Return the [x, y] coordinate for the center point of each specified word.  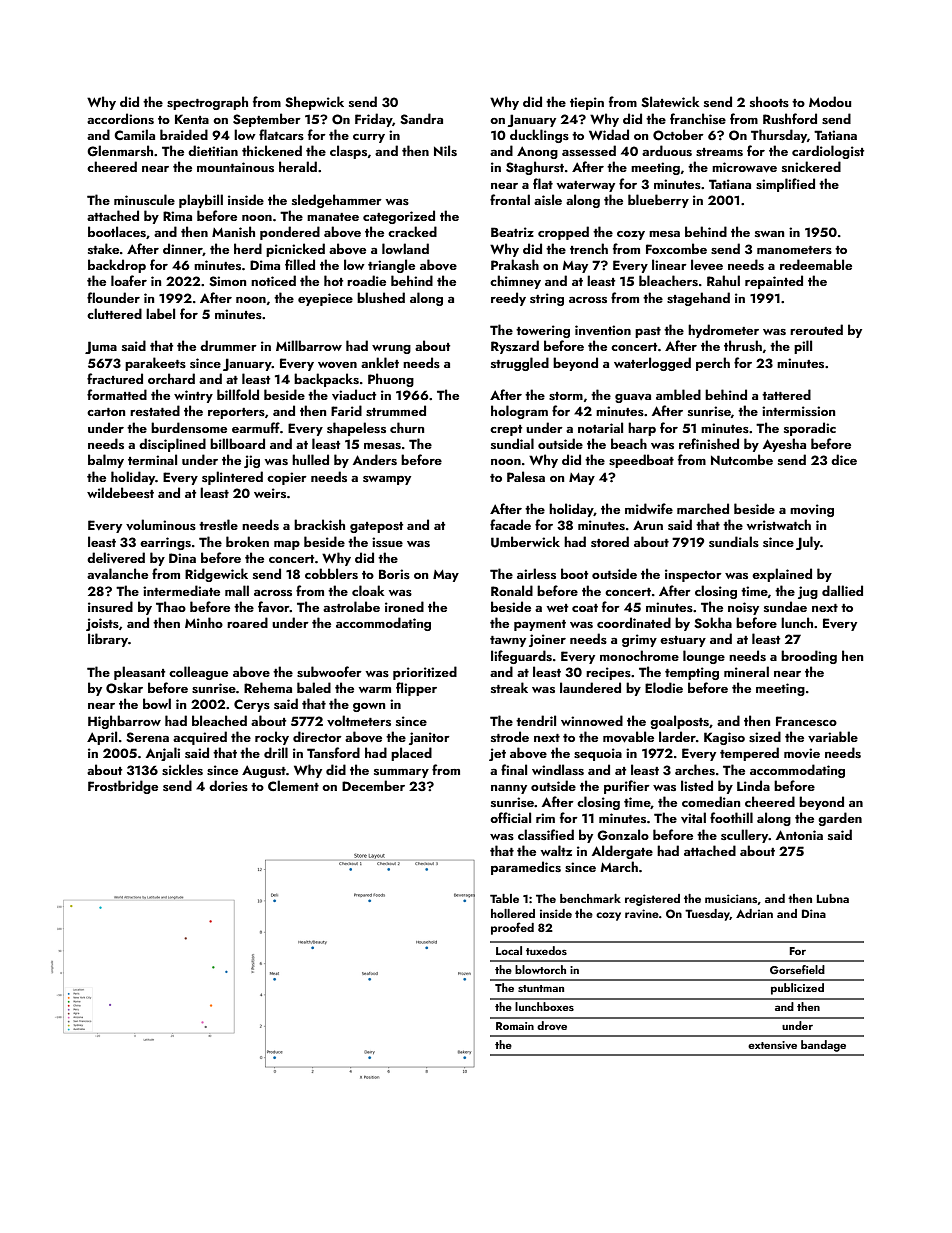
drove [552, 1025]
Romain [515, 1026]
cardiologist [828, 152]
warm [375, 690]
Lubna [833, 898]
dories [228, 785]
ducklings [539, 136]
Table [504, 898]
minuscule [144, 199]
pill [803, 347]
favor [274, 606]
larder [677, 736]
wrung [391, 349]
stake [103, 248]
